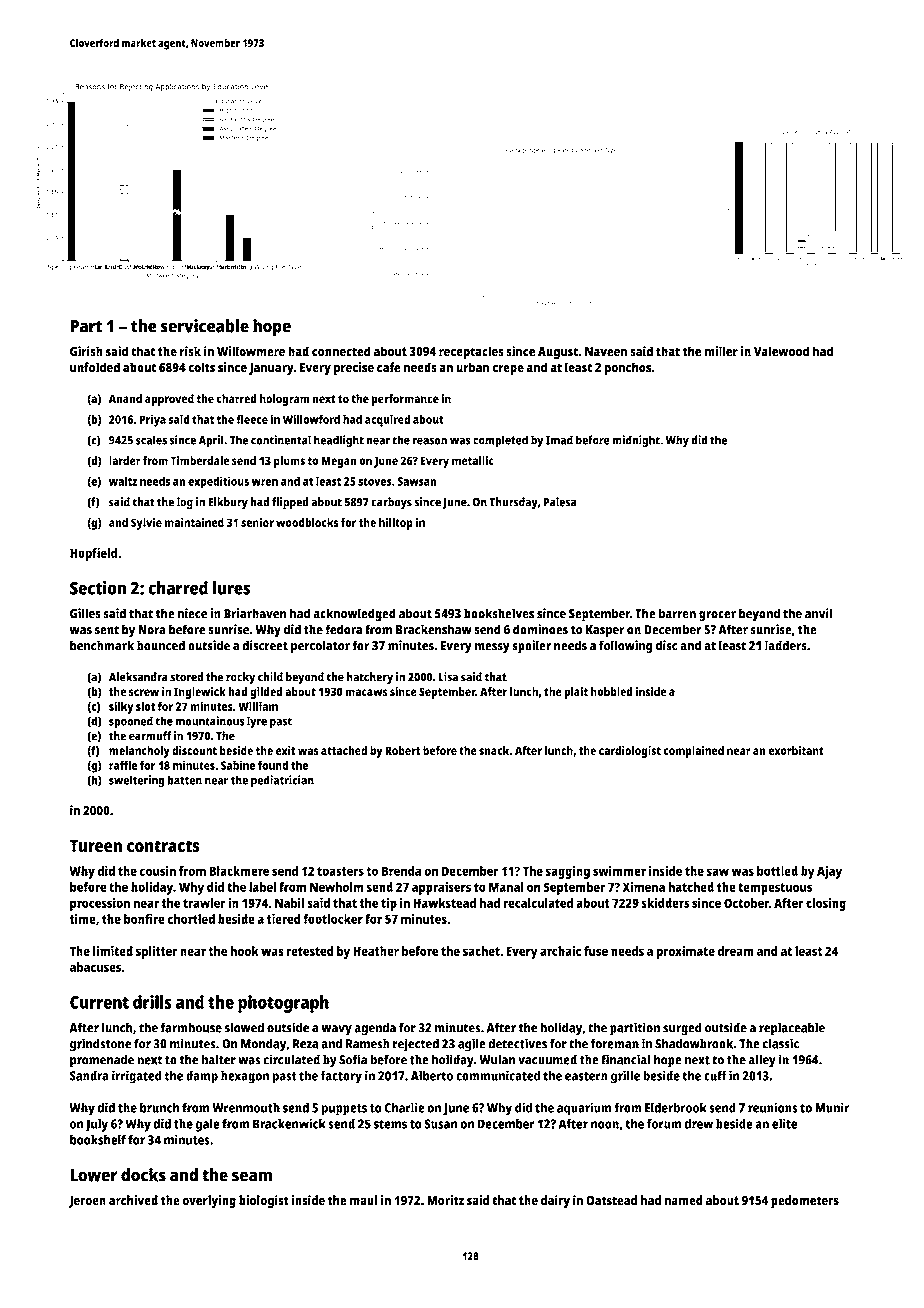  I want to click on archived, so click(133, 1200).
